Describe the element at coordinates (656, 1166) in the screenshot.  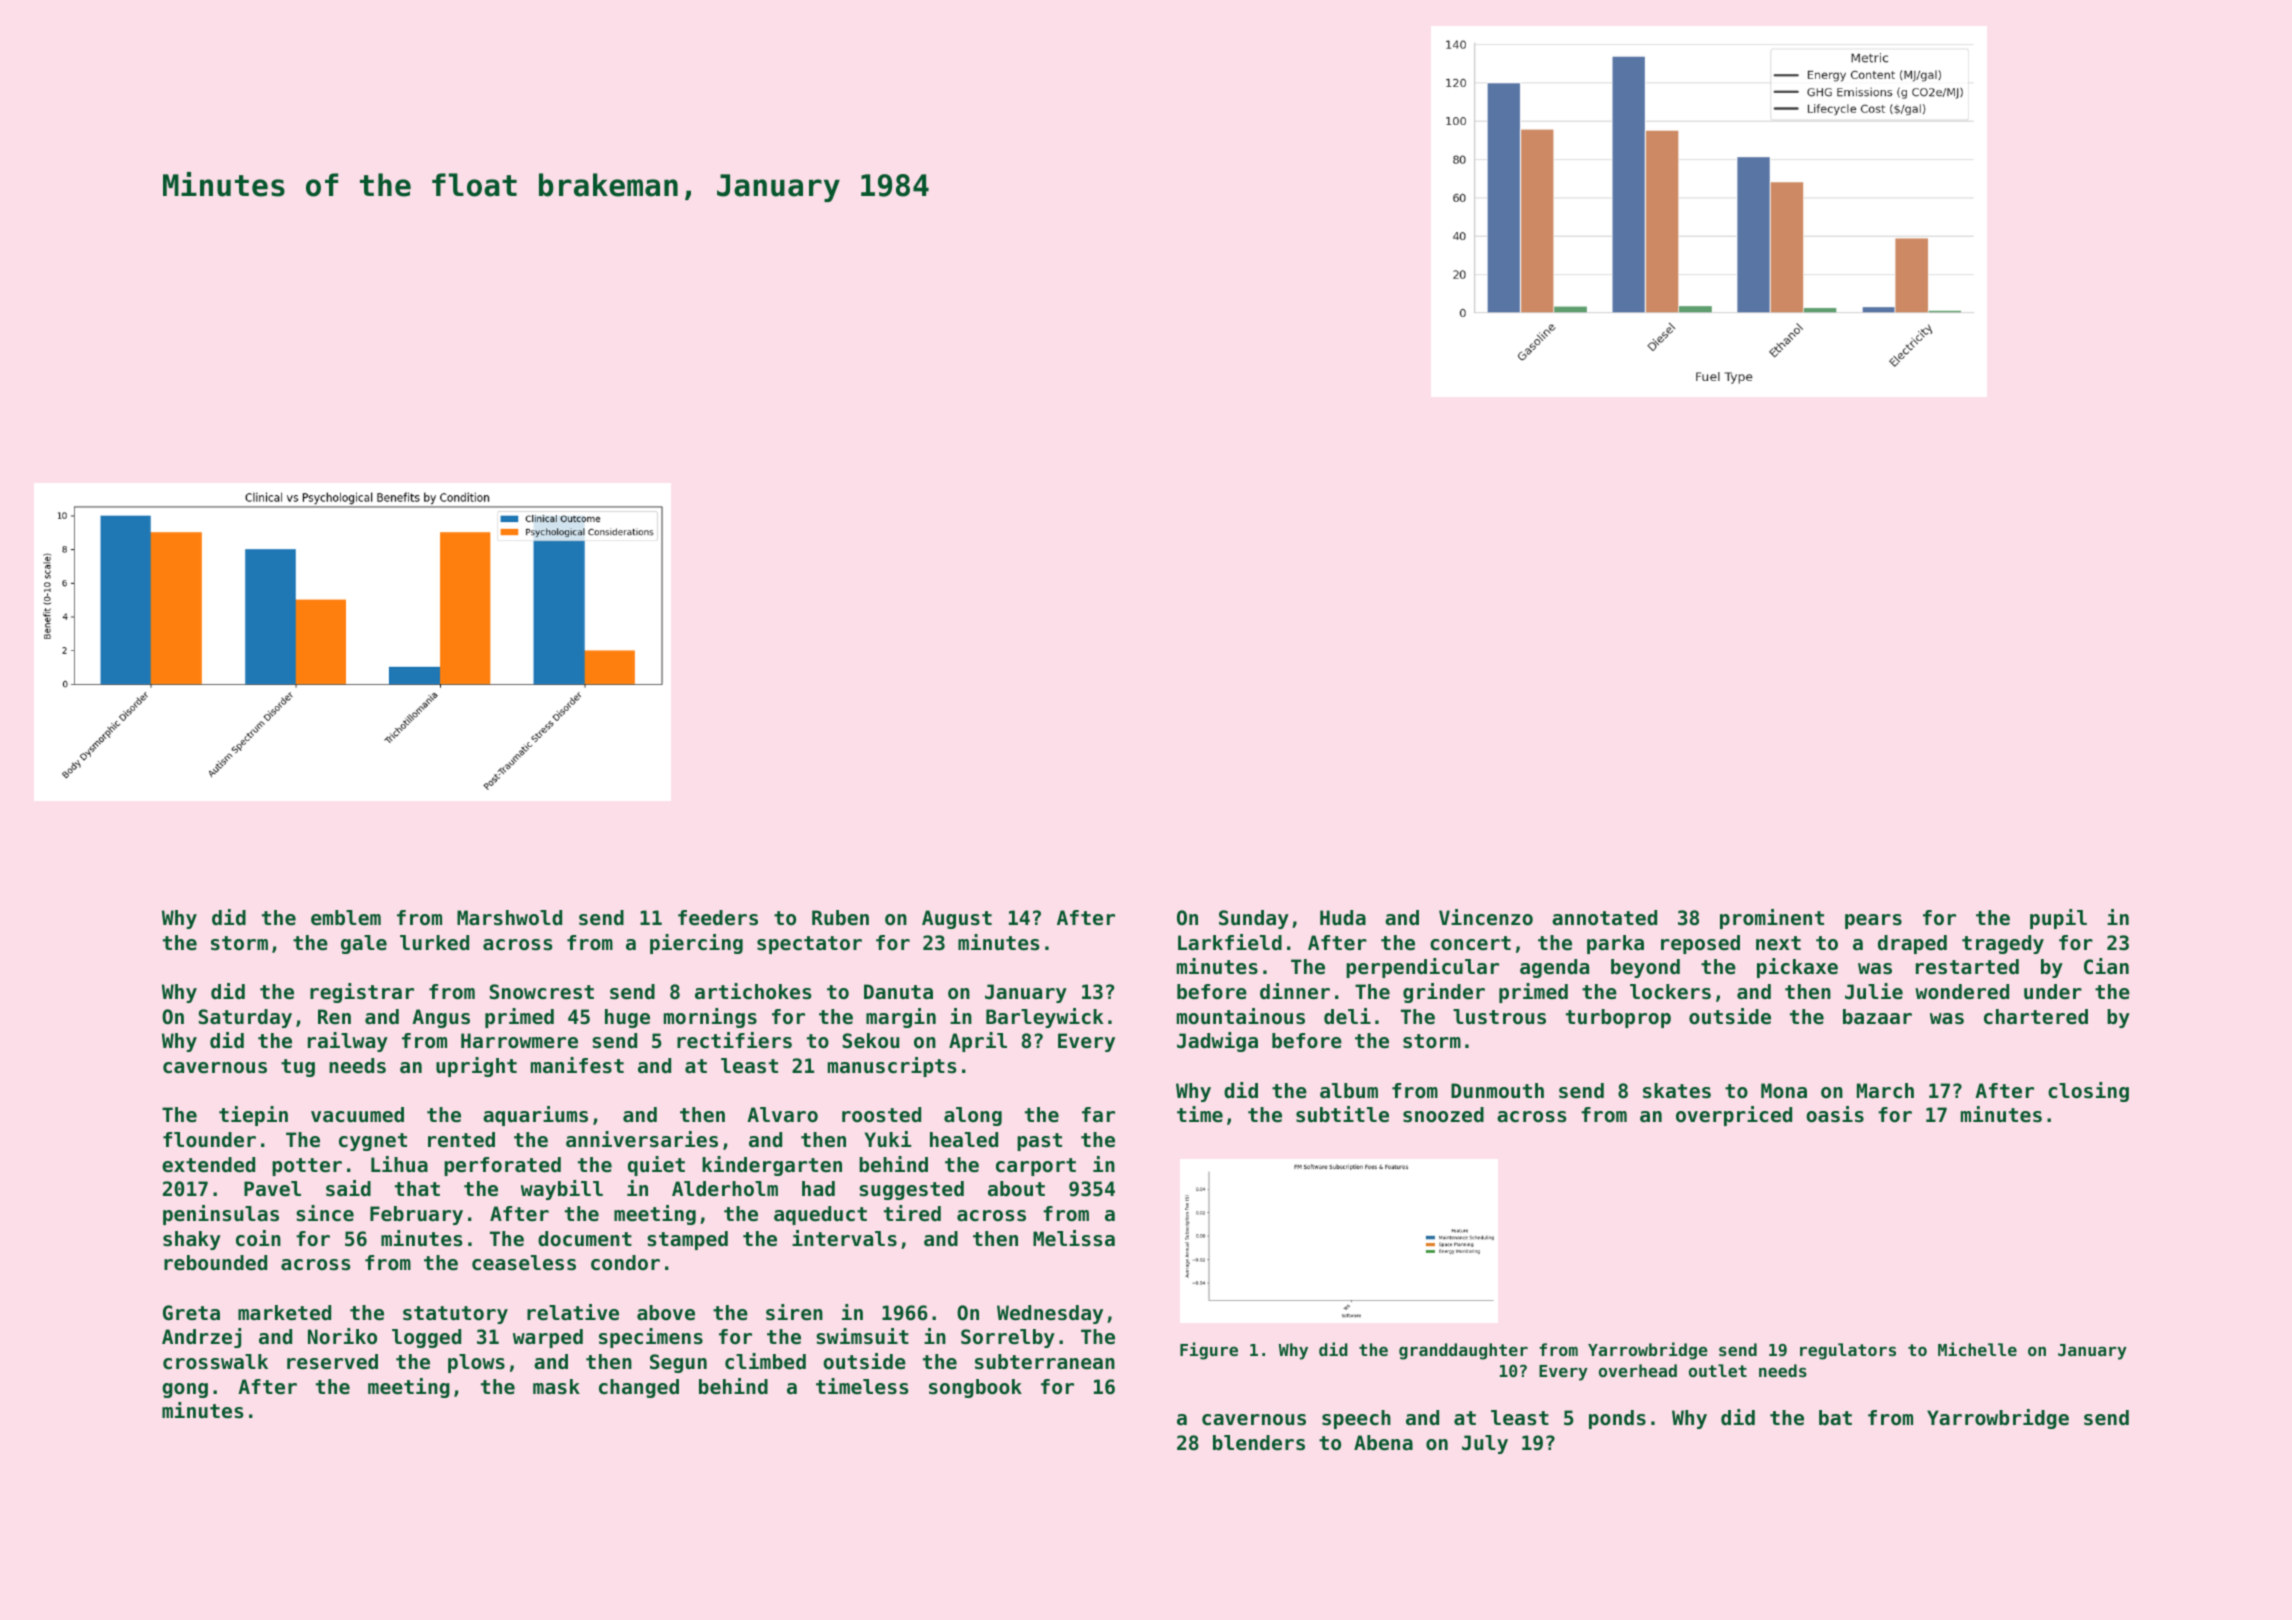
I see `quiet` at that location.
